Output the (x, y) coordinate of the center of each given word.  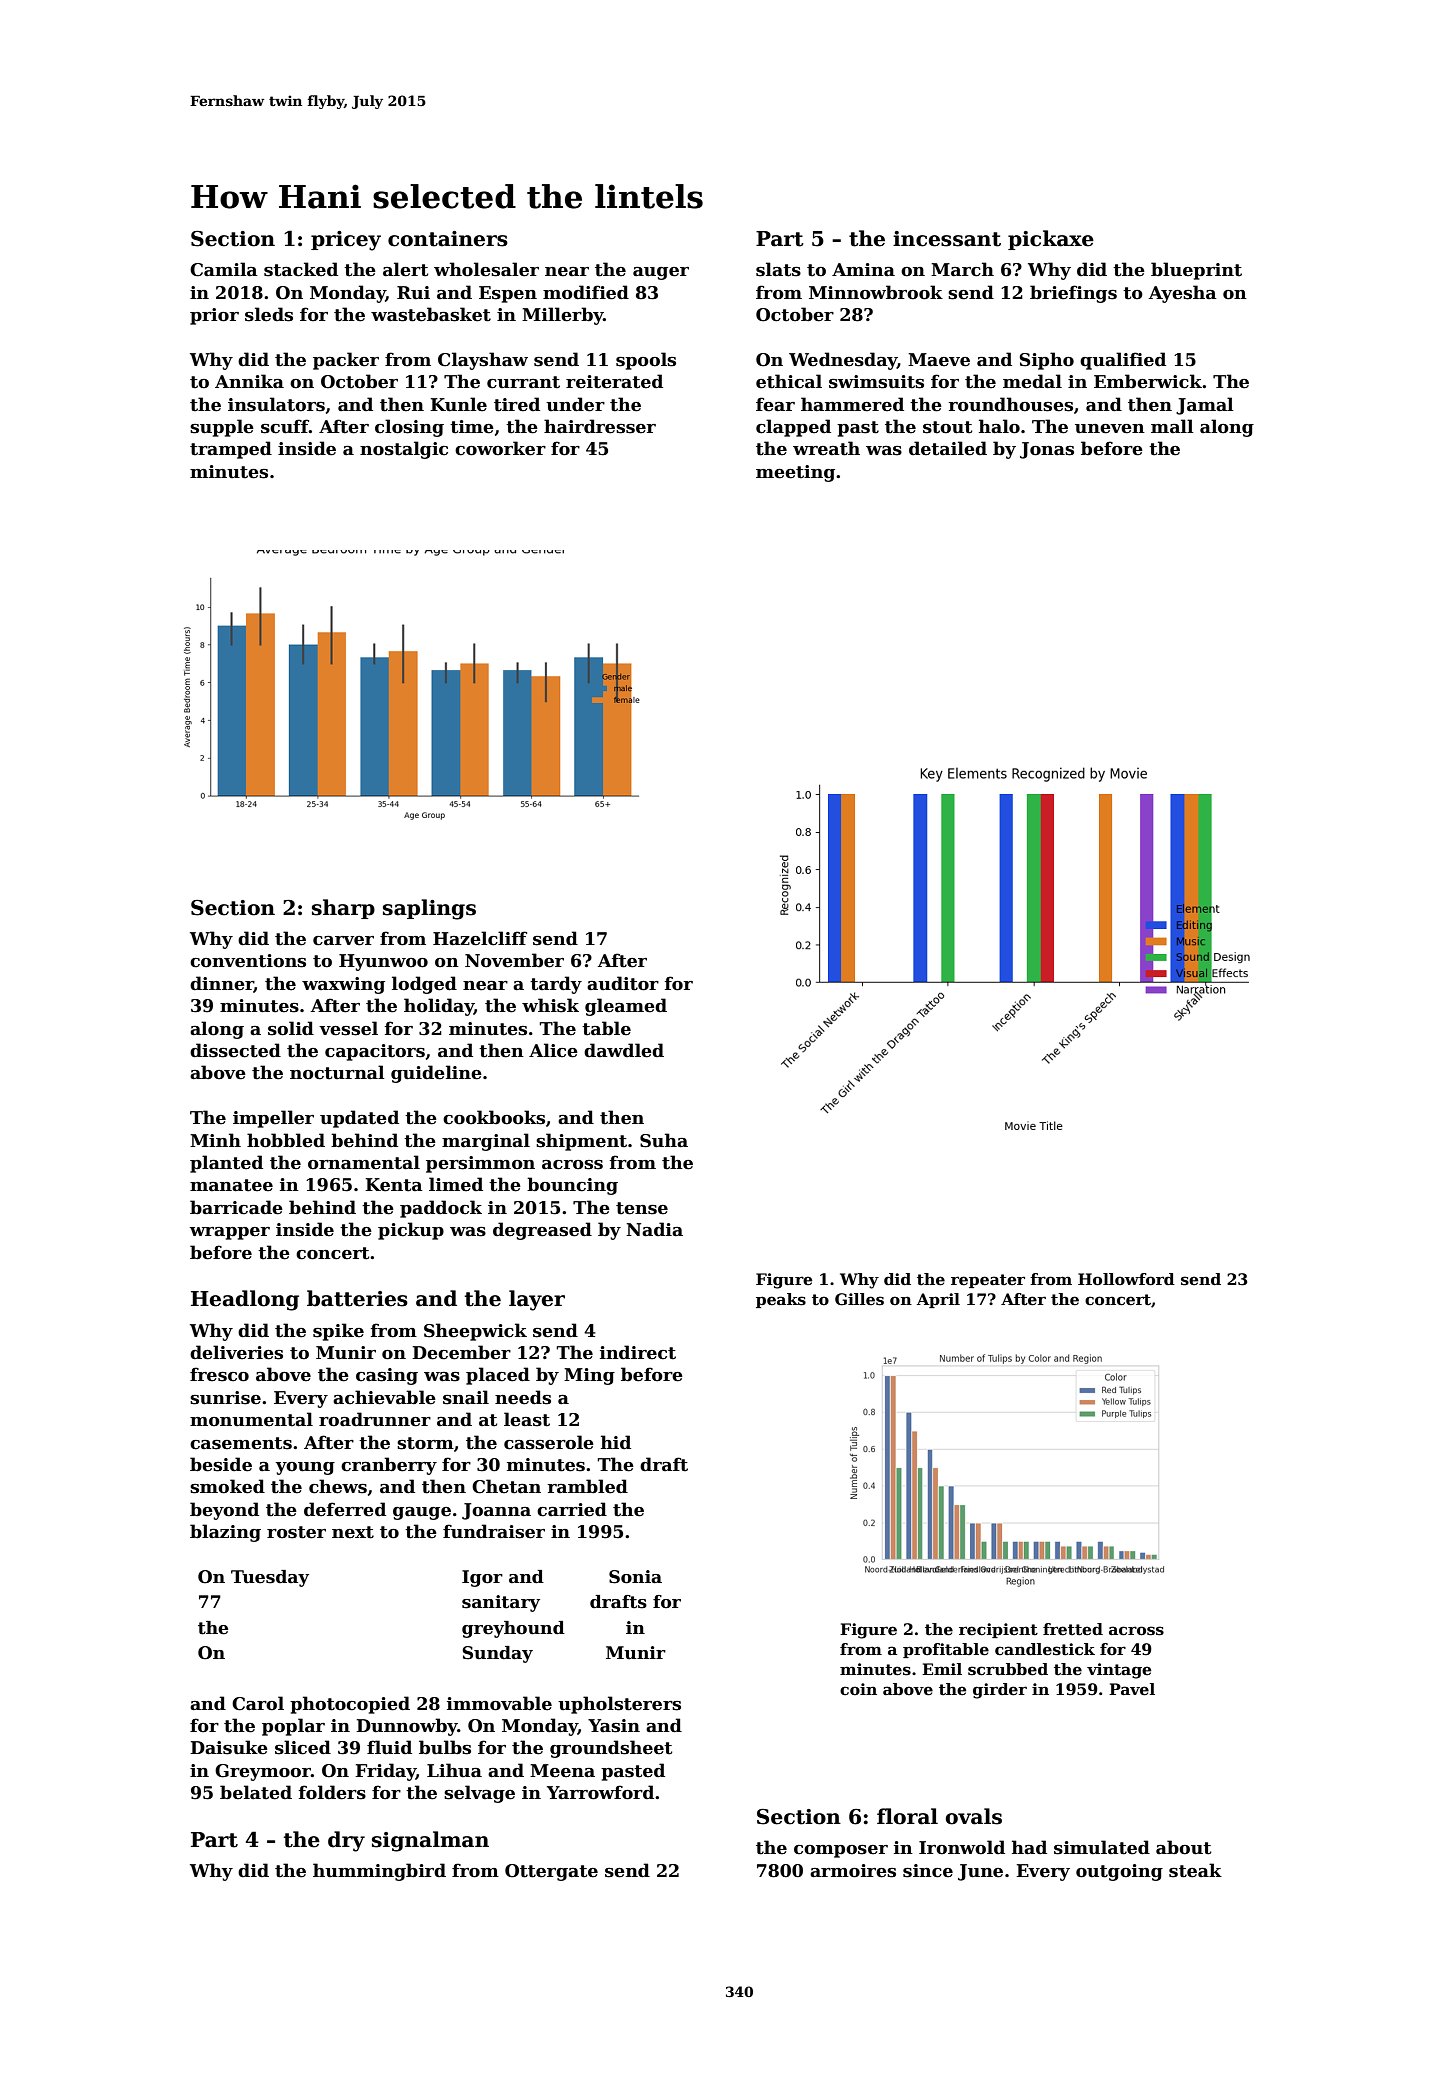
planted (226, 1164)
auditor (623, 983)
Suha (664, 1140)
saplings (429, 909)
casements (241, 1443)
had (1029, 1847)
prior (214, 316)
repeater (988, 1281)
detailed (948, 448)
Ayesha (1183, 294)
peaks (781, 1300)
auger (661, 273)
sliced (303, 1747)
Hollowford (1126, 1279)
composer (841, 1851)
